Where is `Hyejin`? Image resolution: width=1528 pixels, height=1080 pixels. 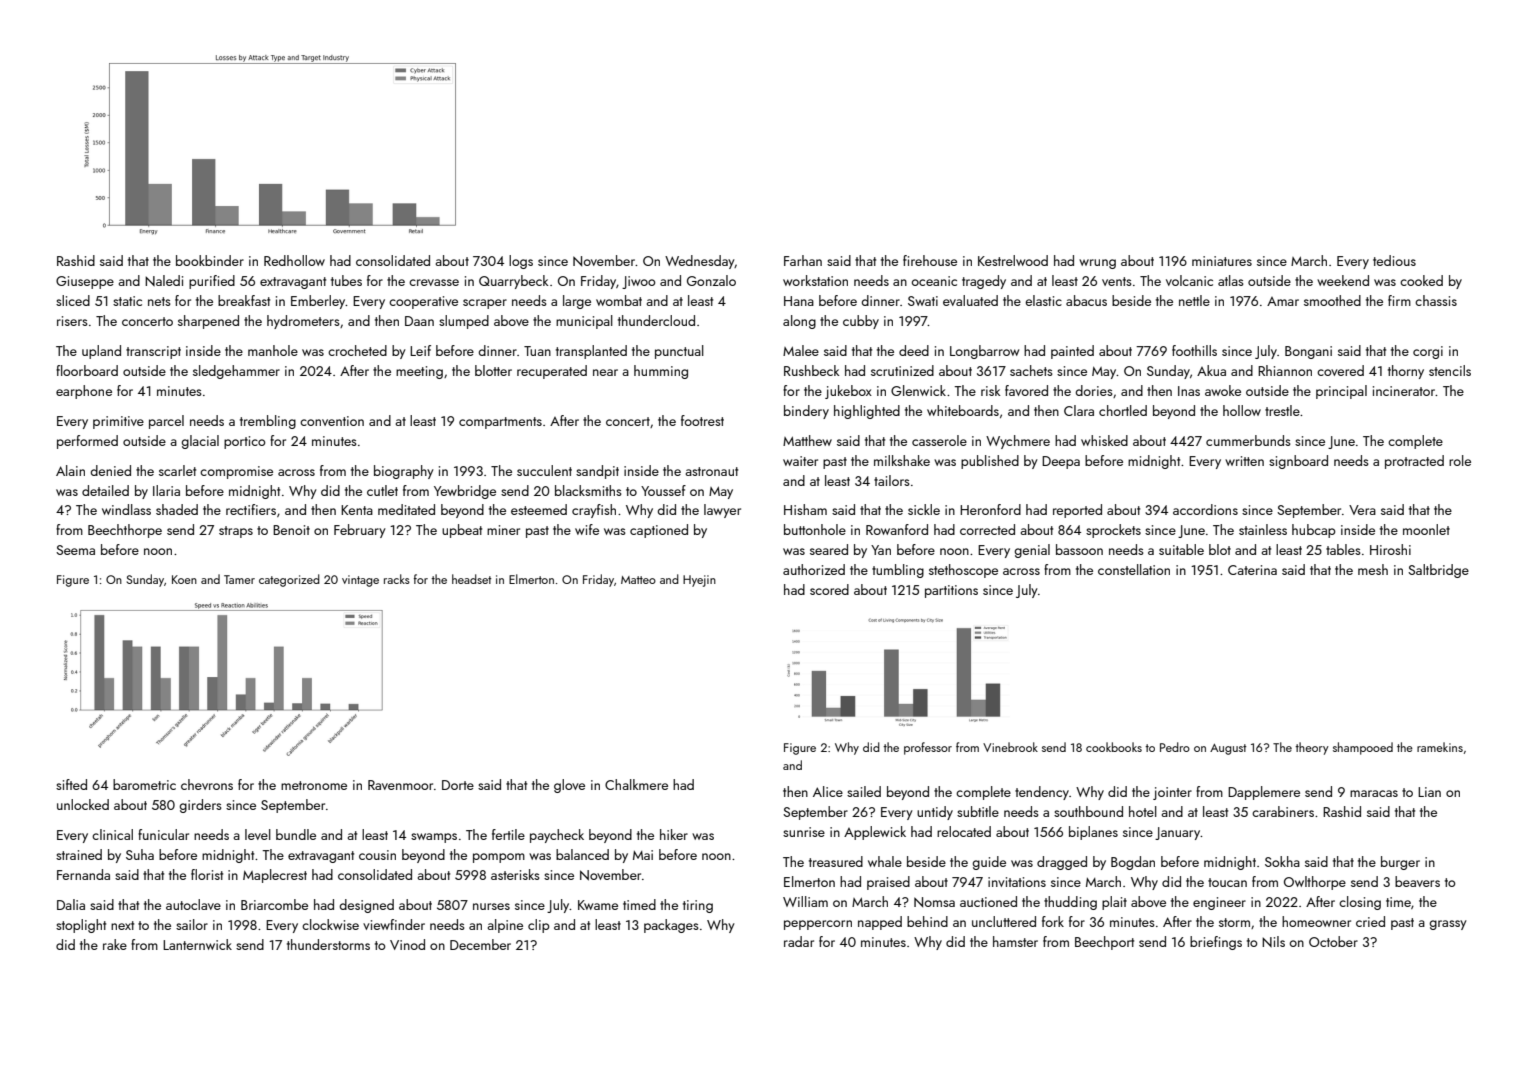
Hyejin is located at coordinates (699, 581).
